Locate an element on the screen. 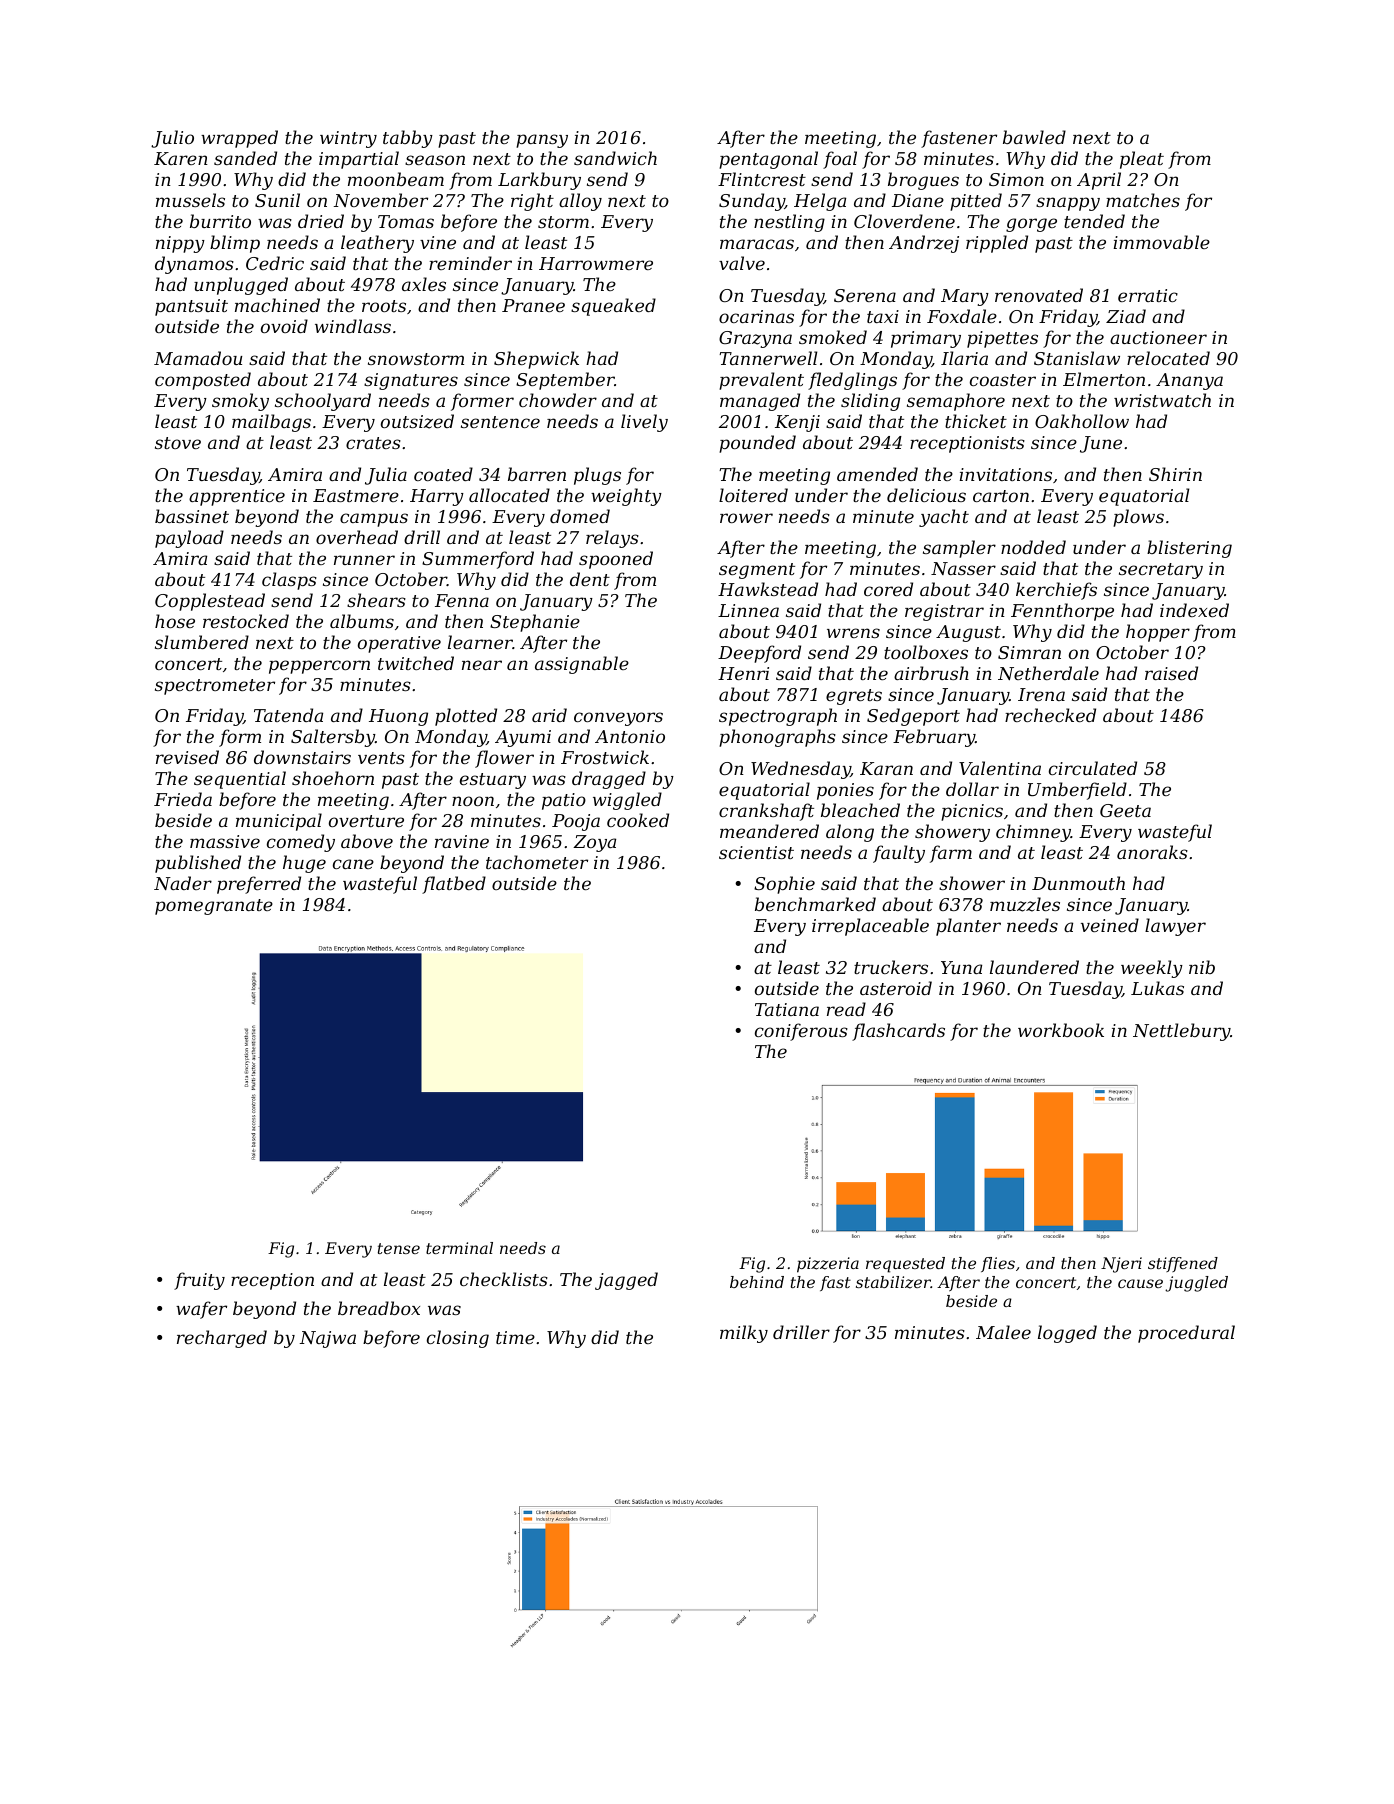  reminder is located at coordinates (470, 263).
